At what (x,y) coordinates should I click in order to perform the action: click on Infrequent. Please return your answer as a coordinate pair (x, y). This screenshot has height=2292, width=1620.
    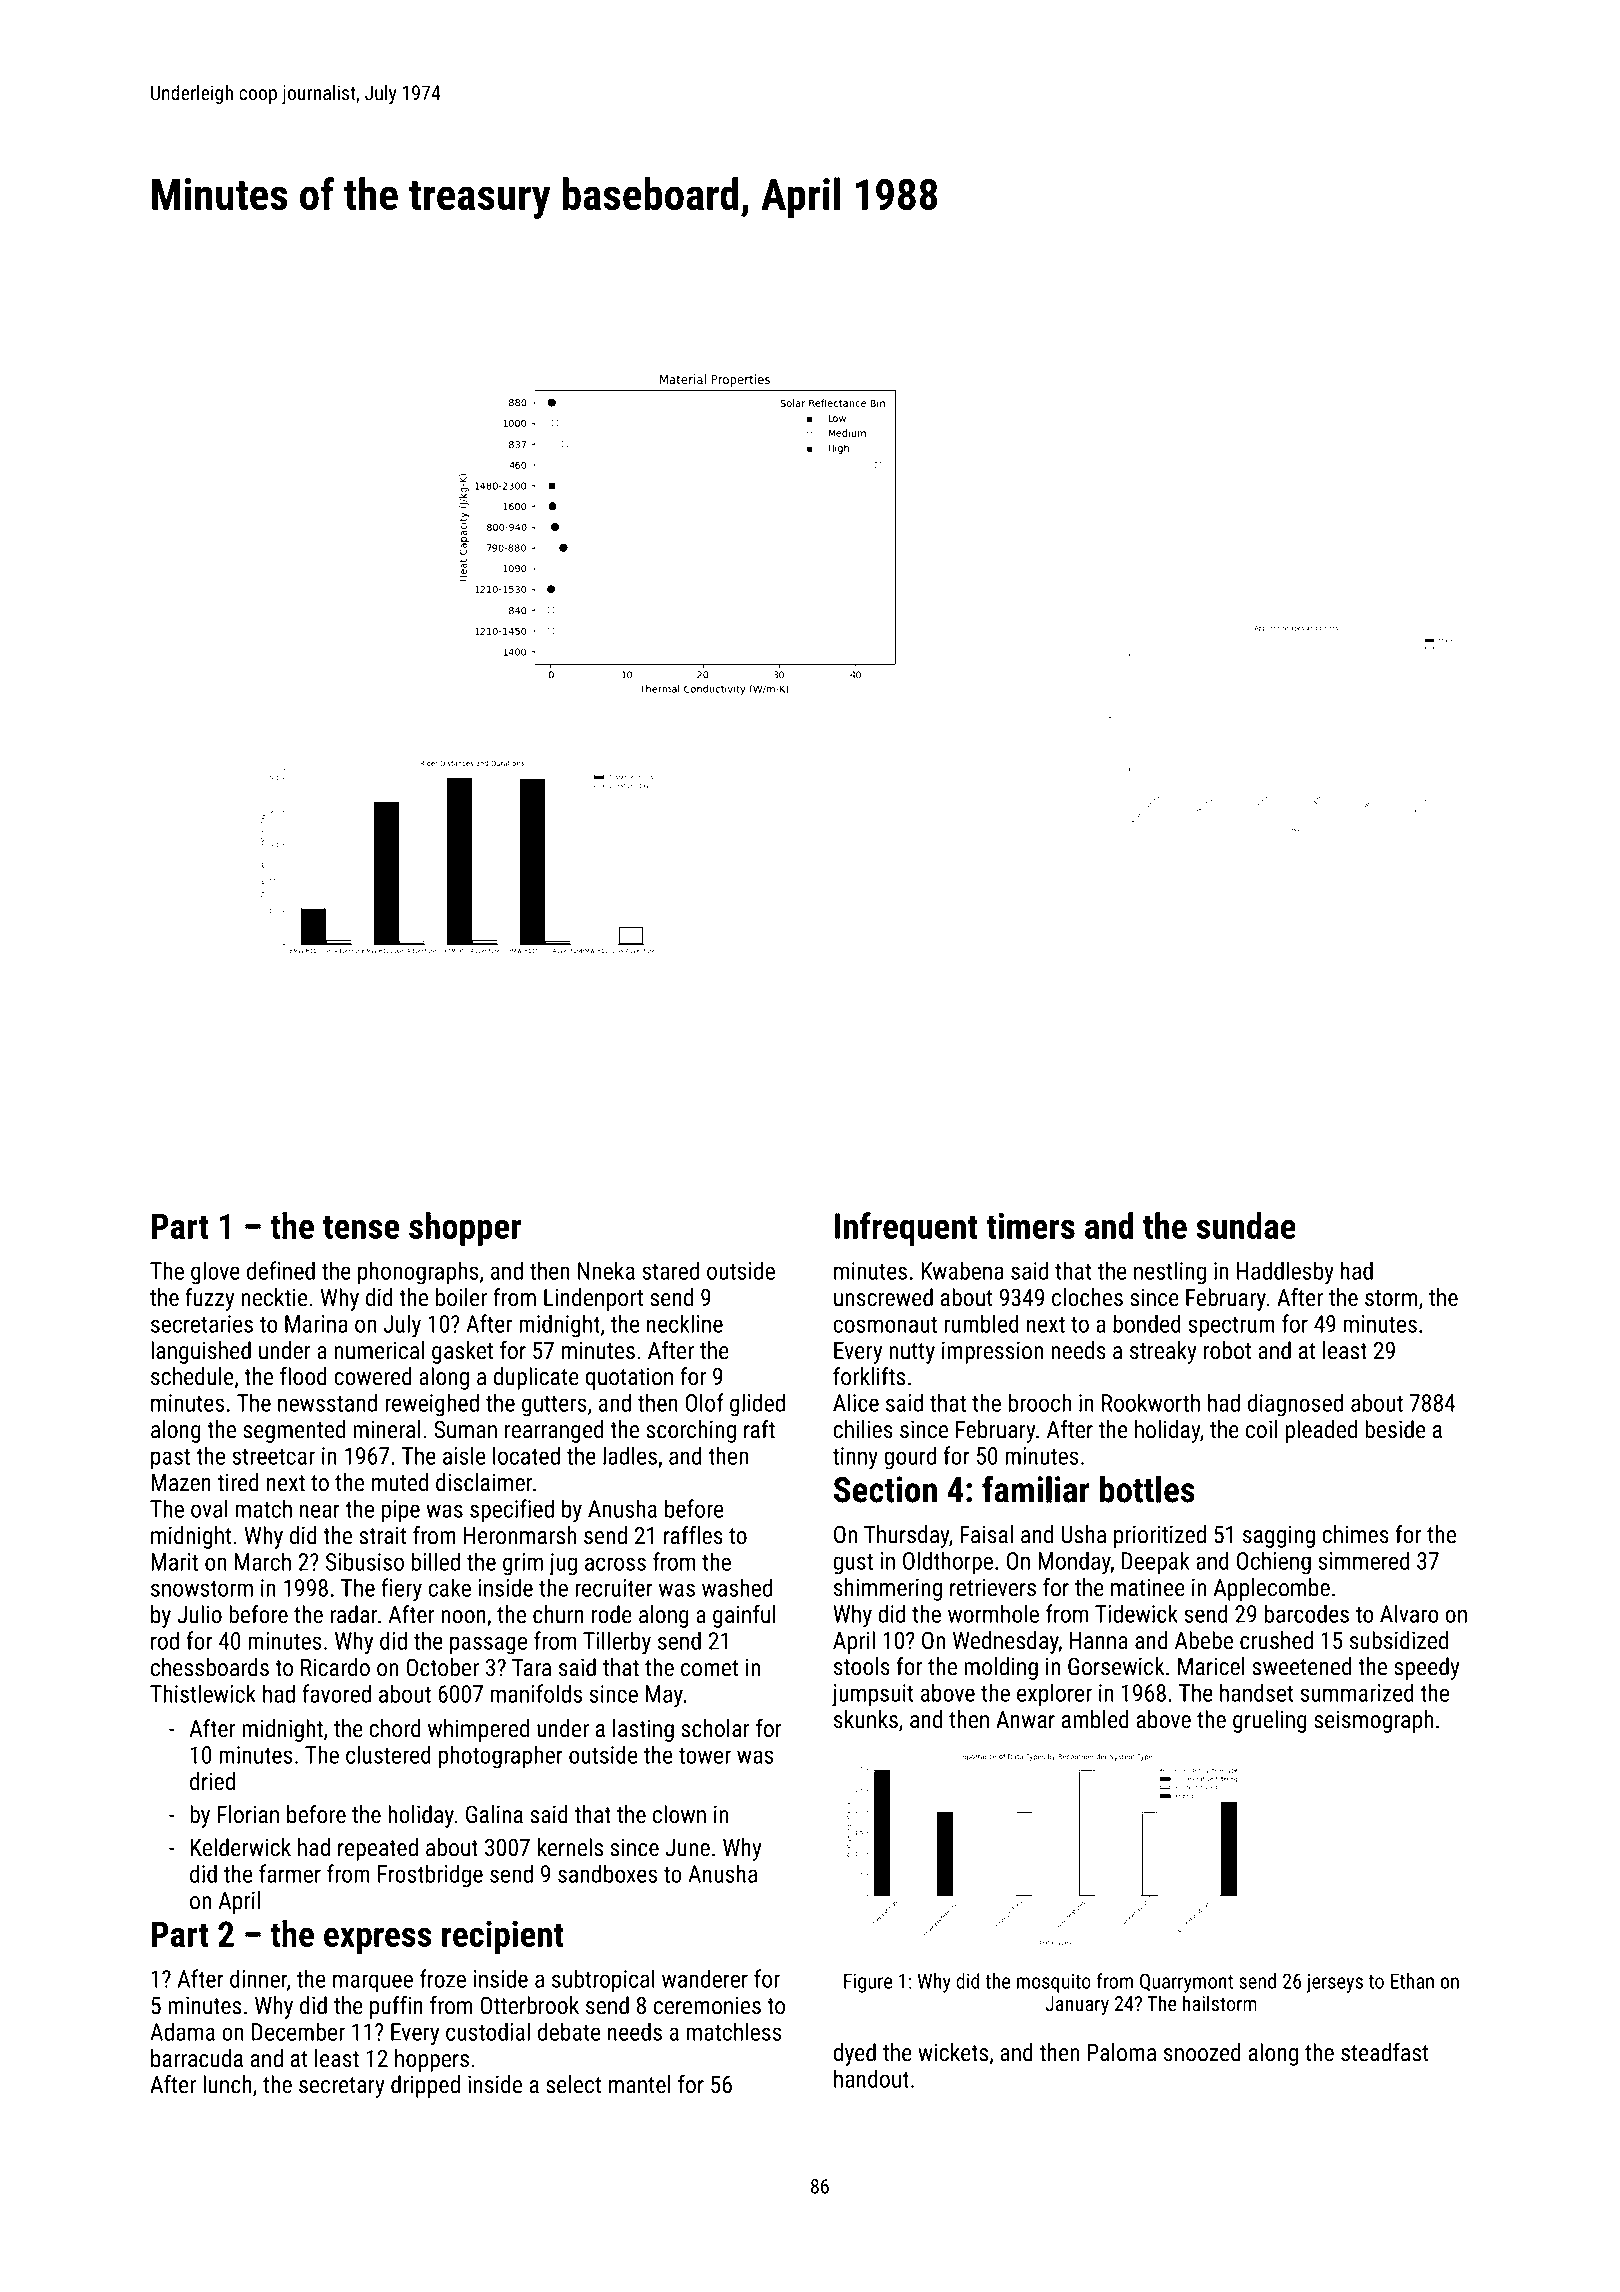
    Looking at the image, I should click on (906, 1229).
